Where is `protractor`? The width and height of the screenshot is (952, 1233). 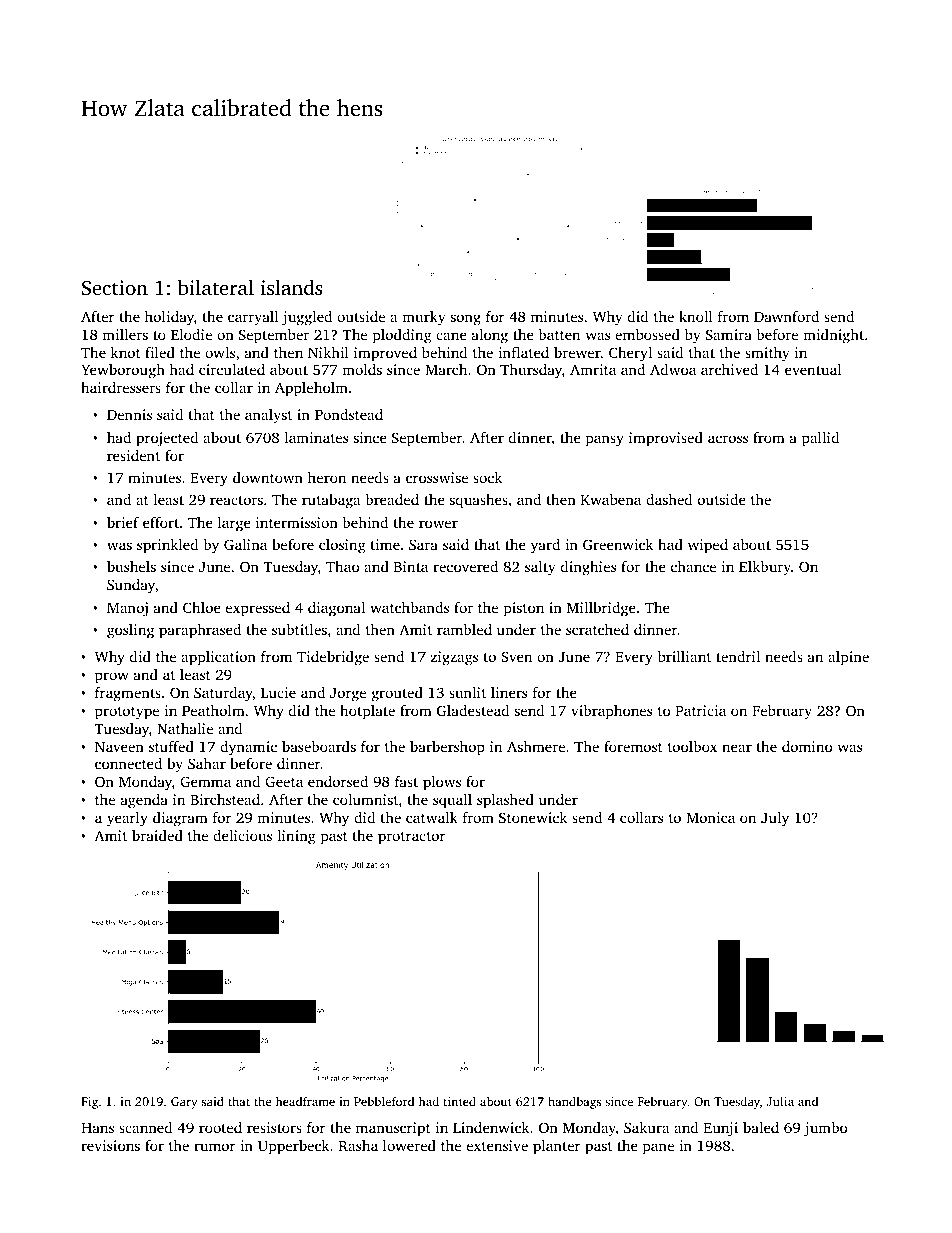
protractor is located at coordinates (412, 838).
